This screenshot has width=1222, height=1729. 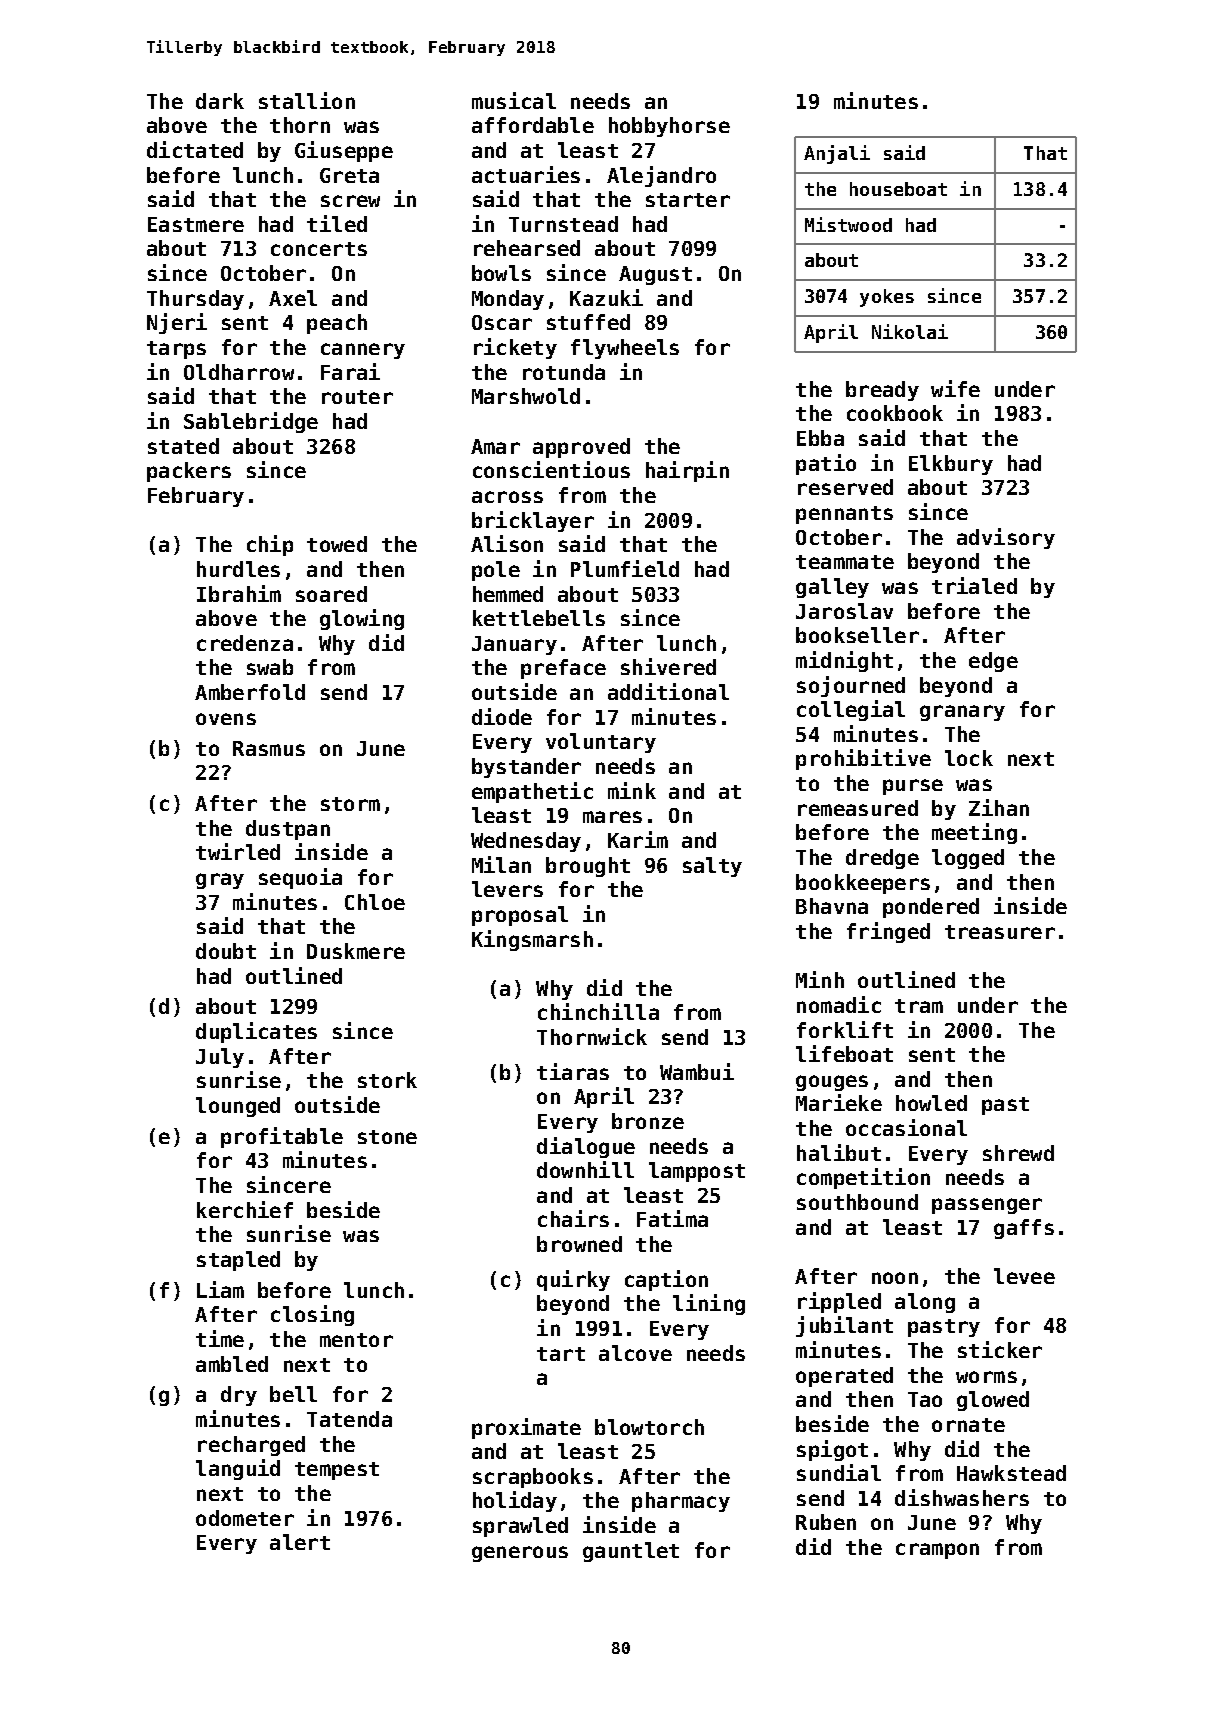 I want to click on granary, so click(x=962, y=713).
